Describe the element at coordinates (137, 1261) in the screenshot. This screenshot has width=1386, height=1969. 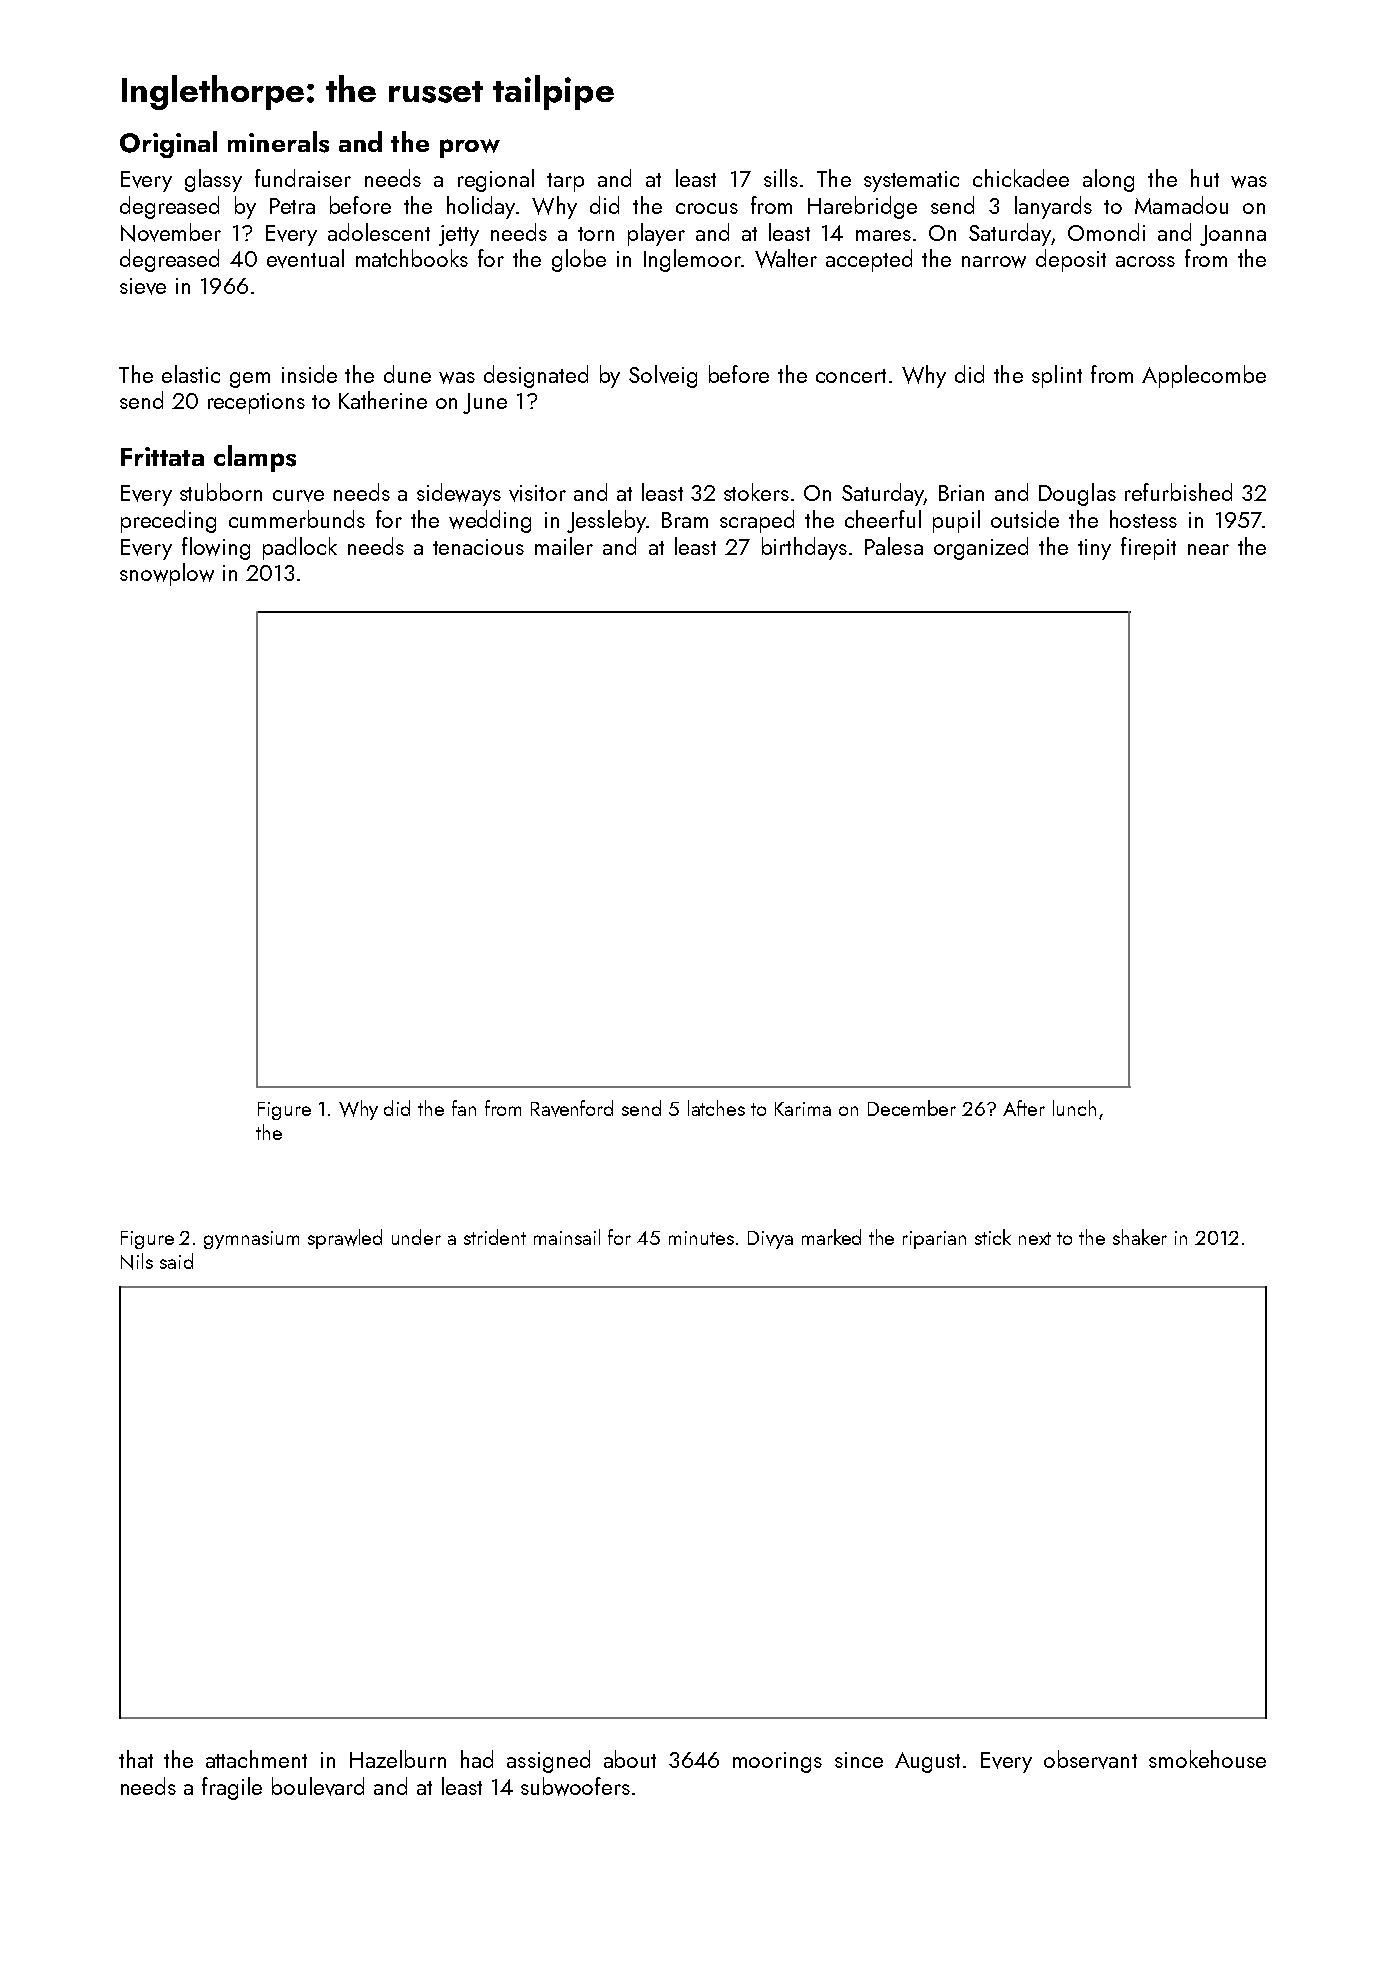
I see `Nils` at that location.
